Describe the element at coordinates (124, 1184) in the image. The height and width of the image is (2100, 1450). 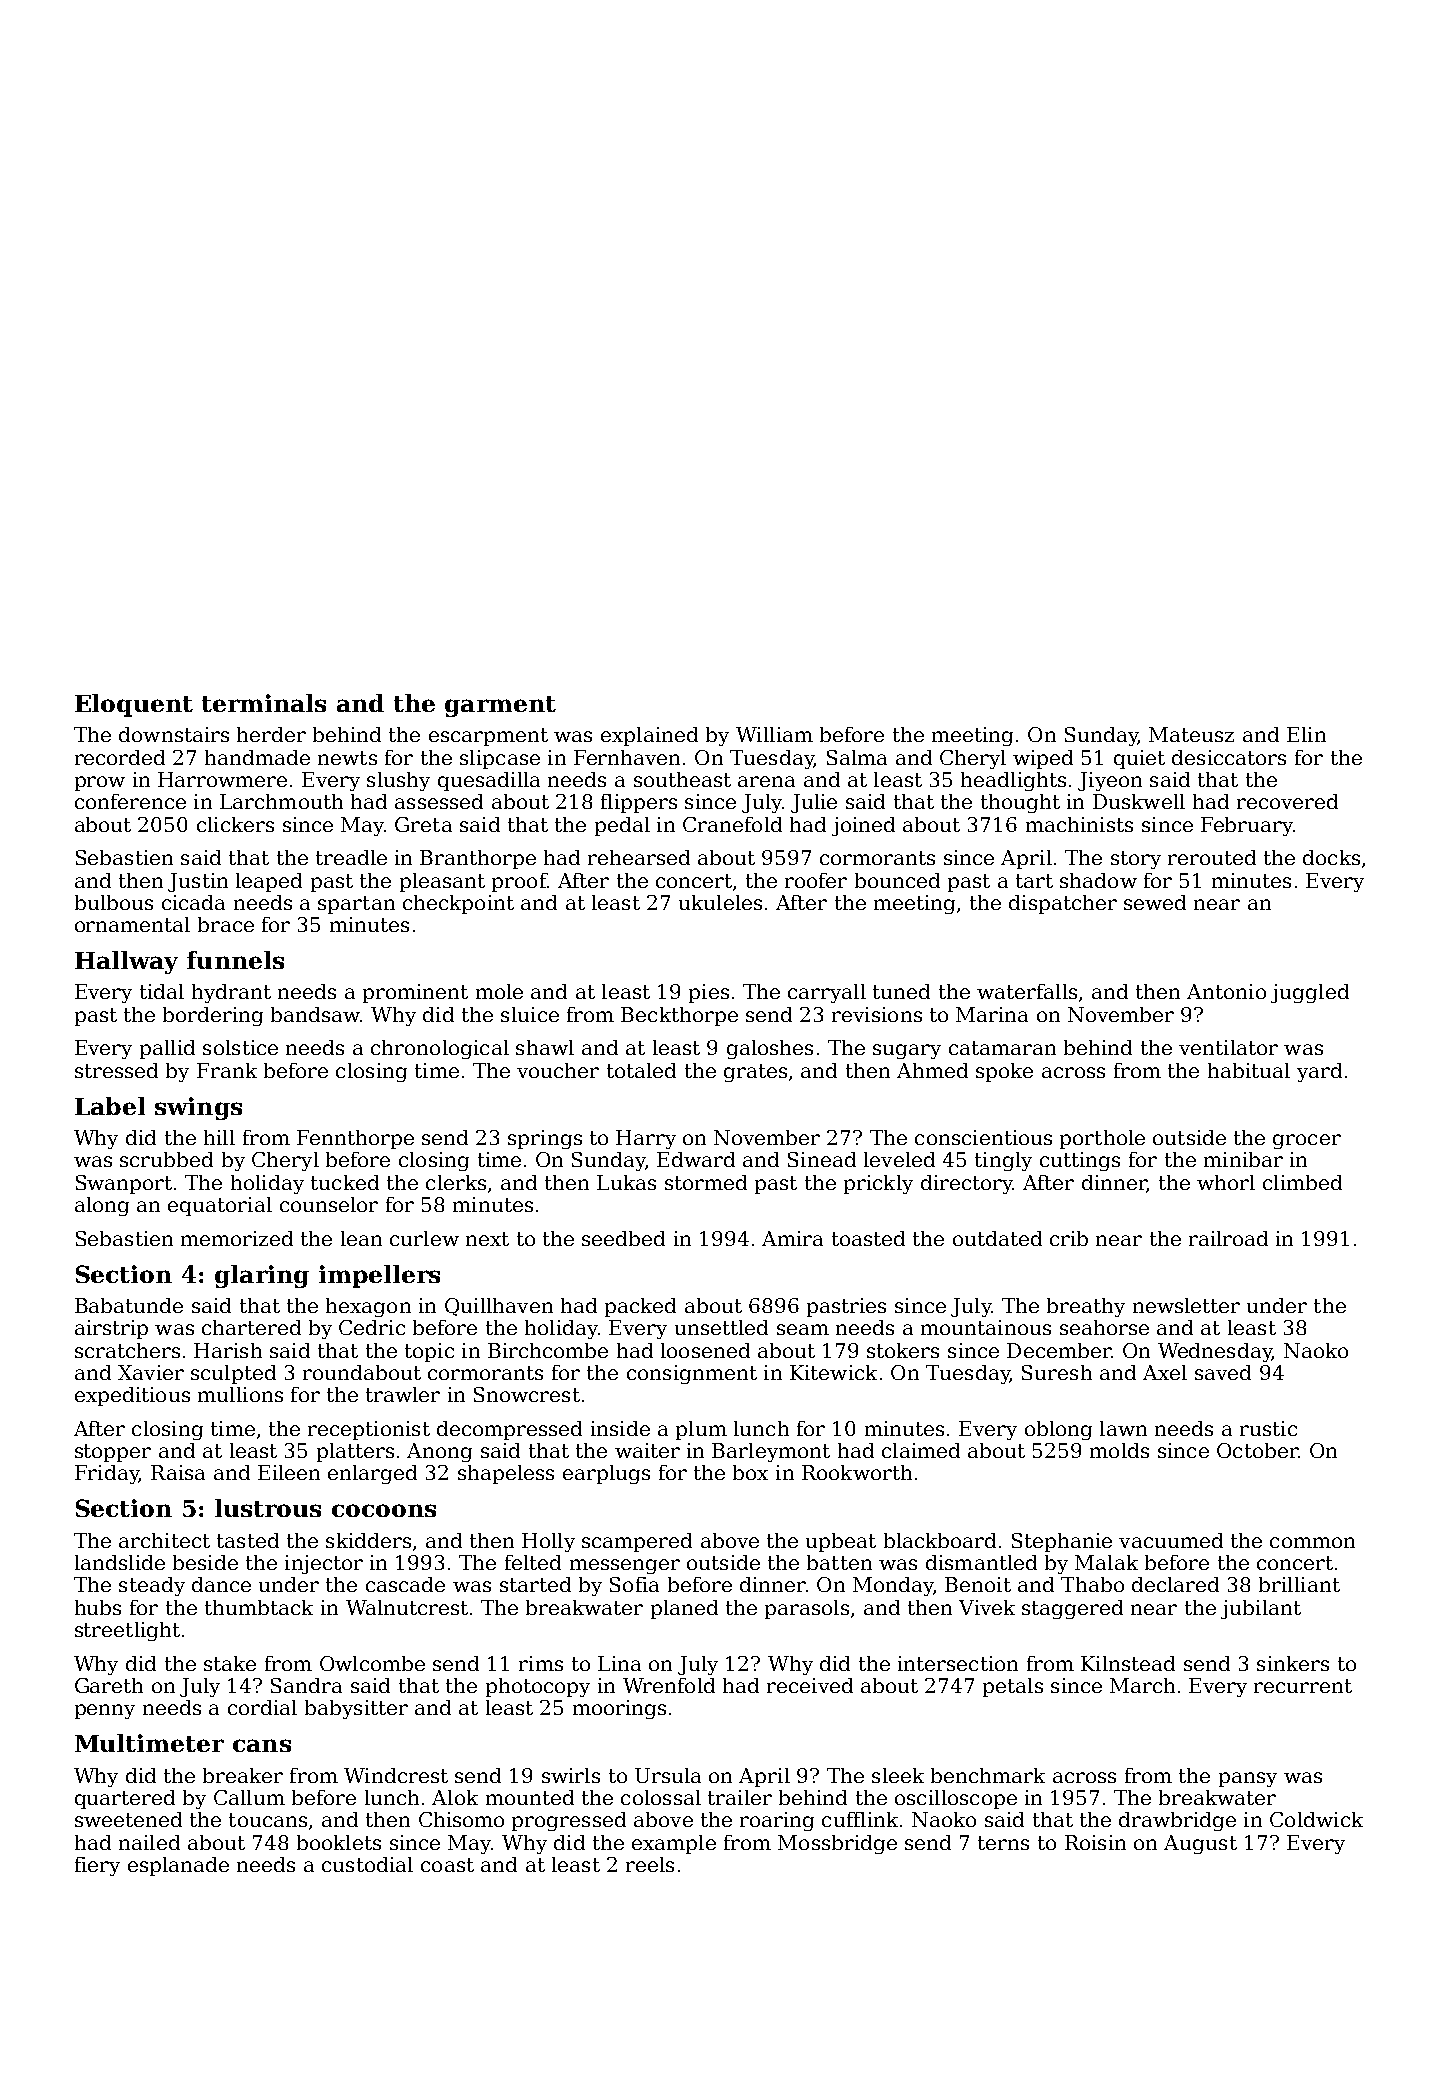
I see `Swanport` at that location.
